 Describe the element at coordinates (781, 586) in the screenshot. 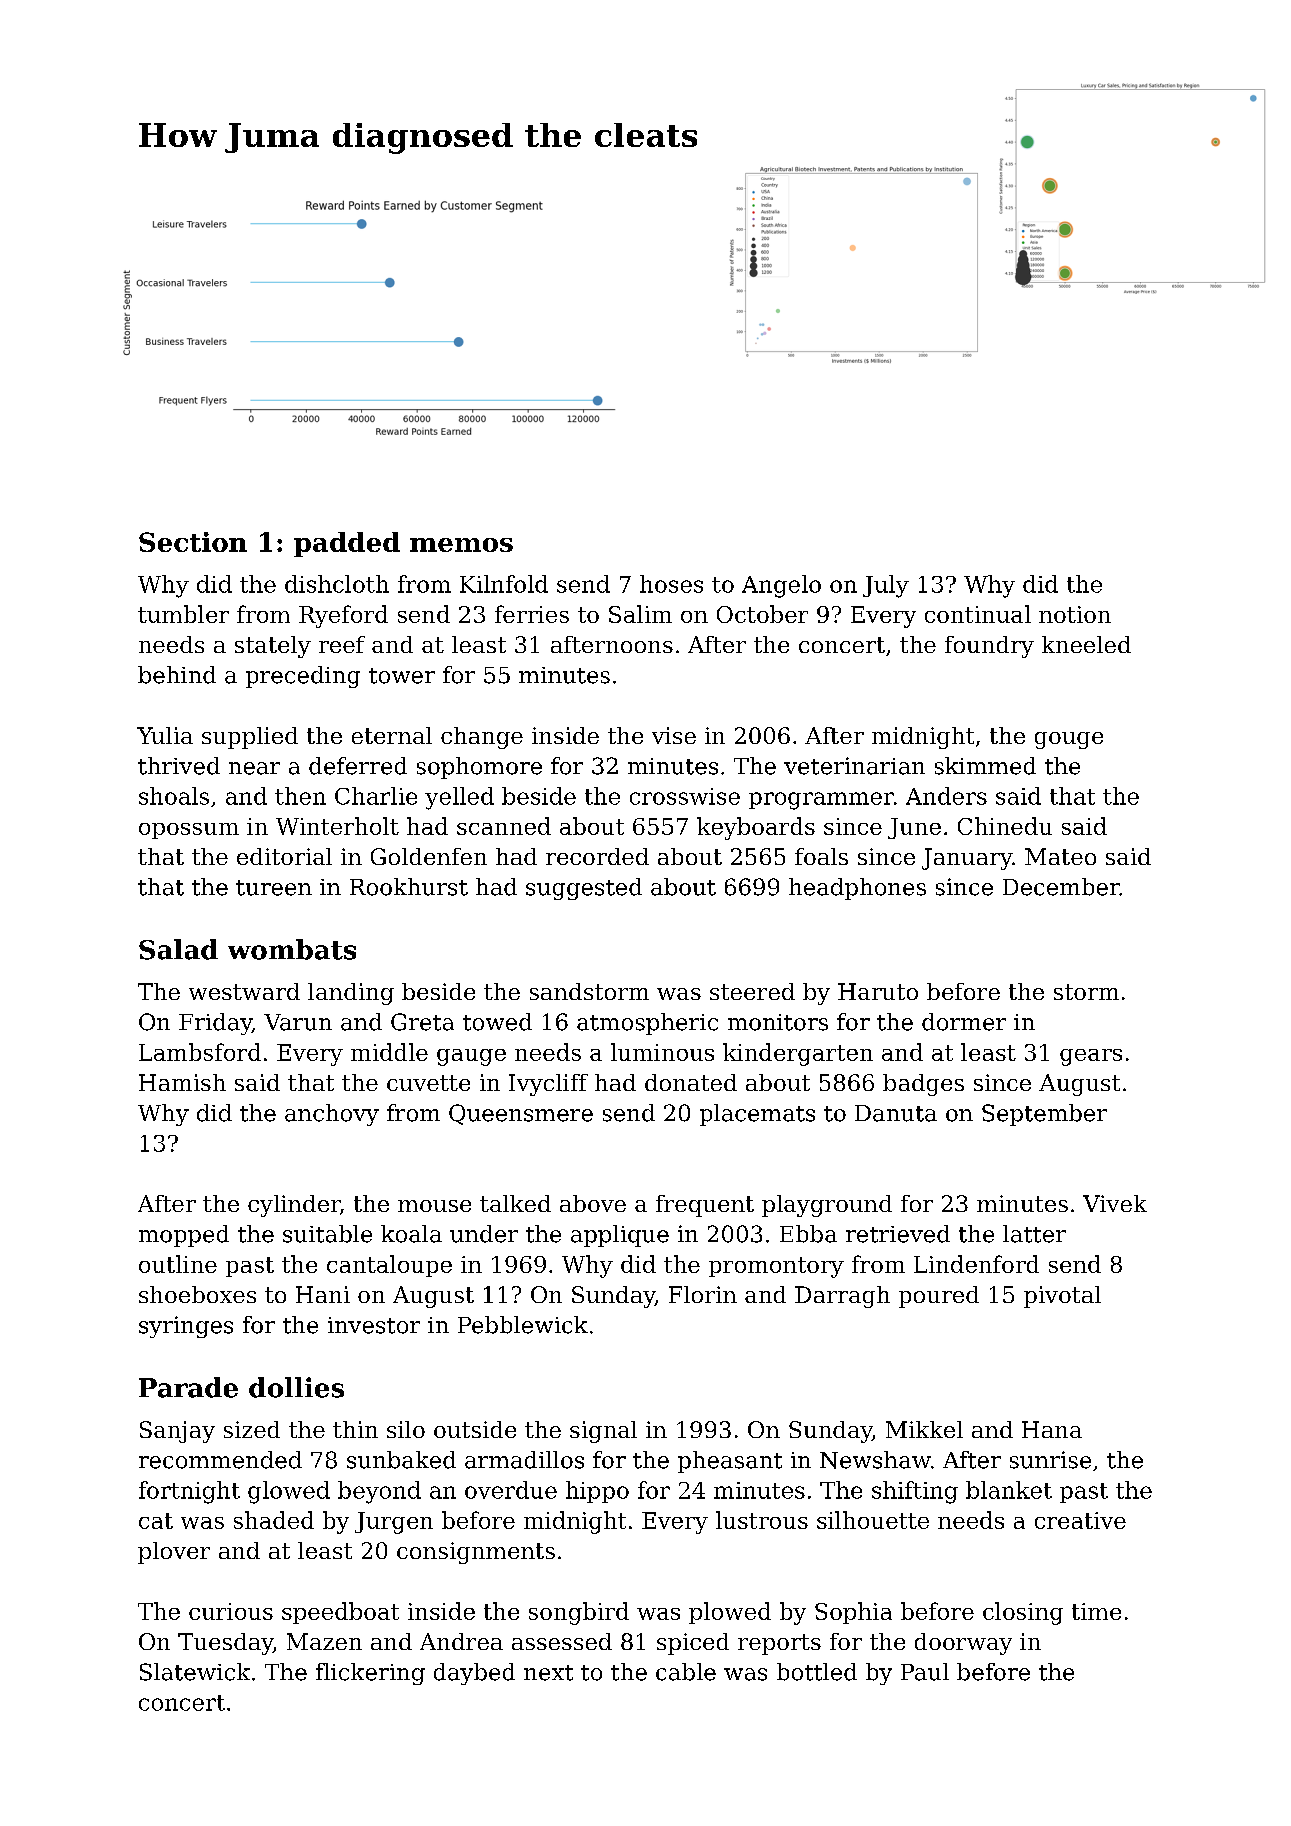

I see `Angelo` at that location.
